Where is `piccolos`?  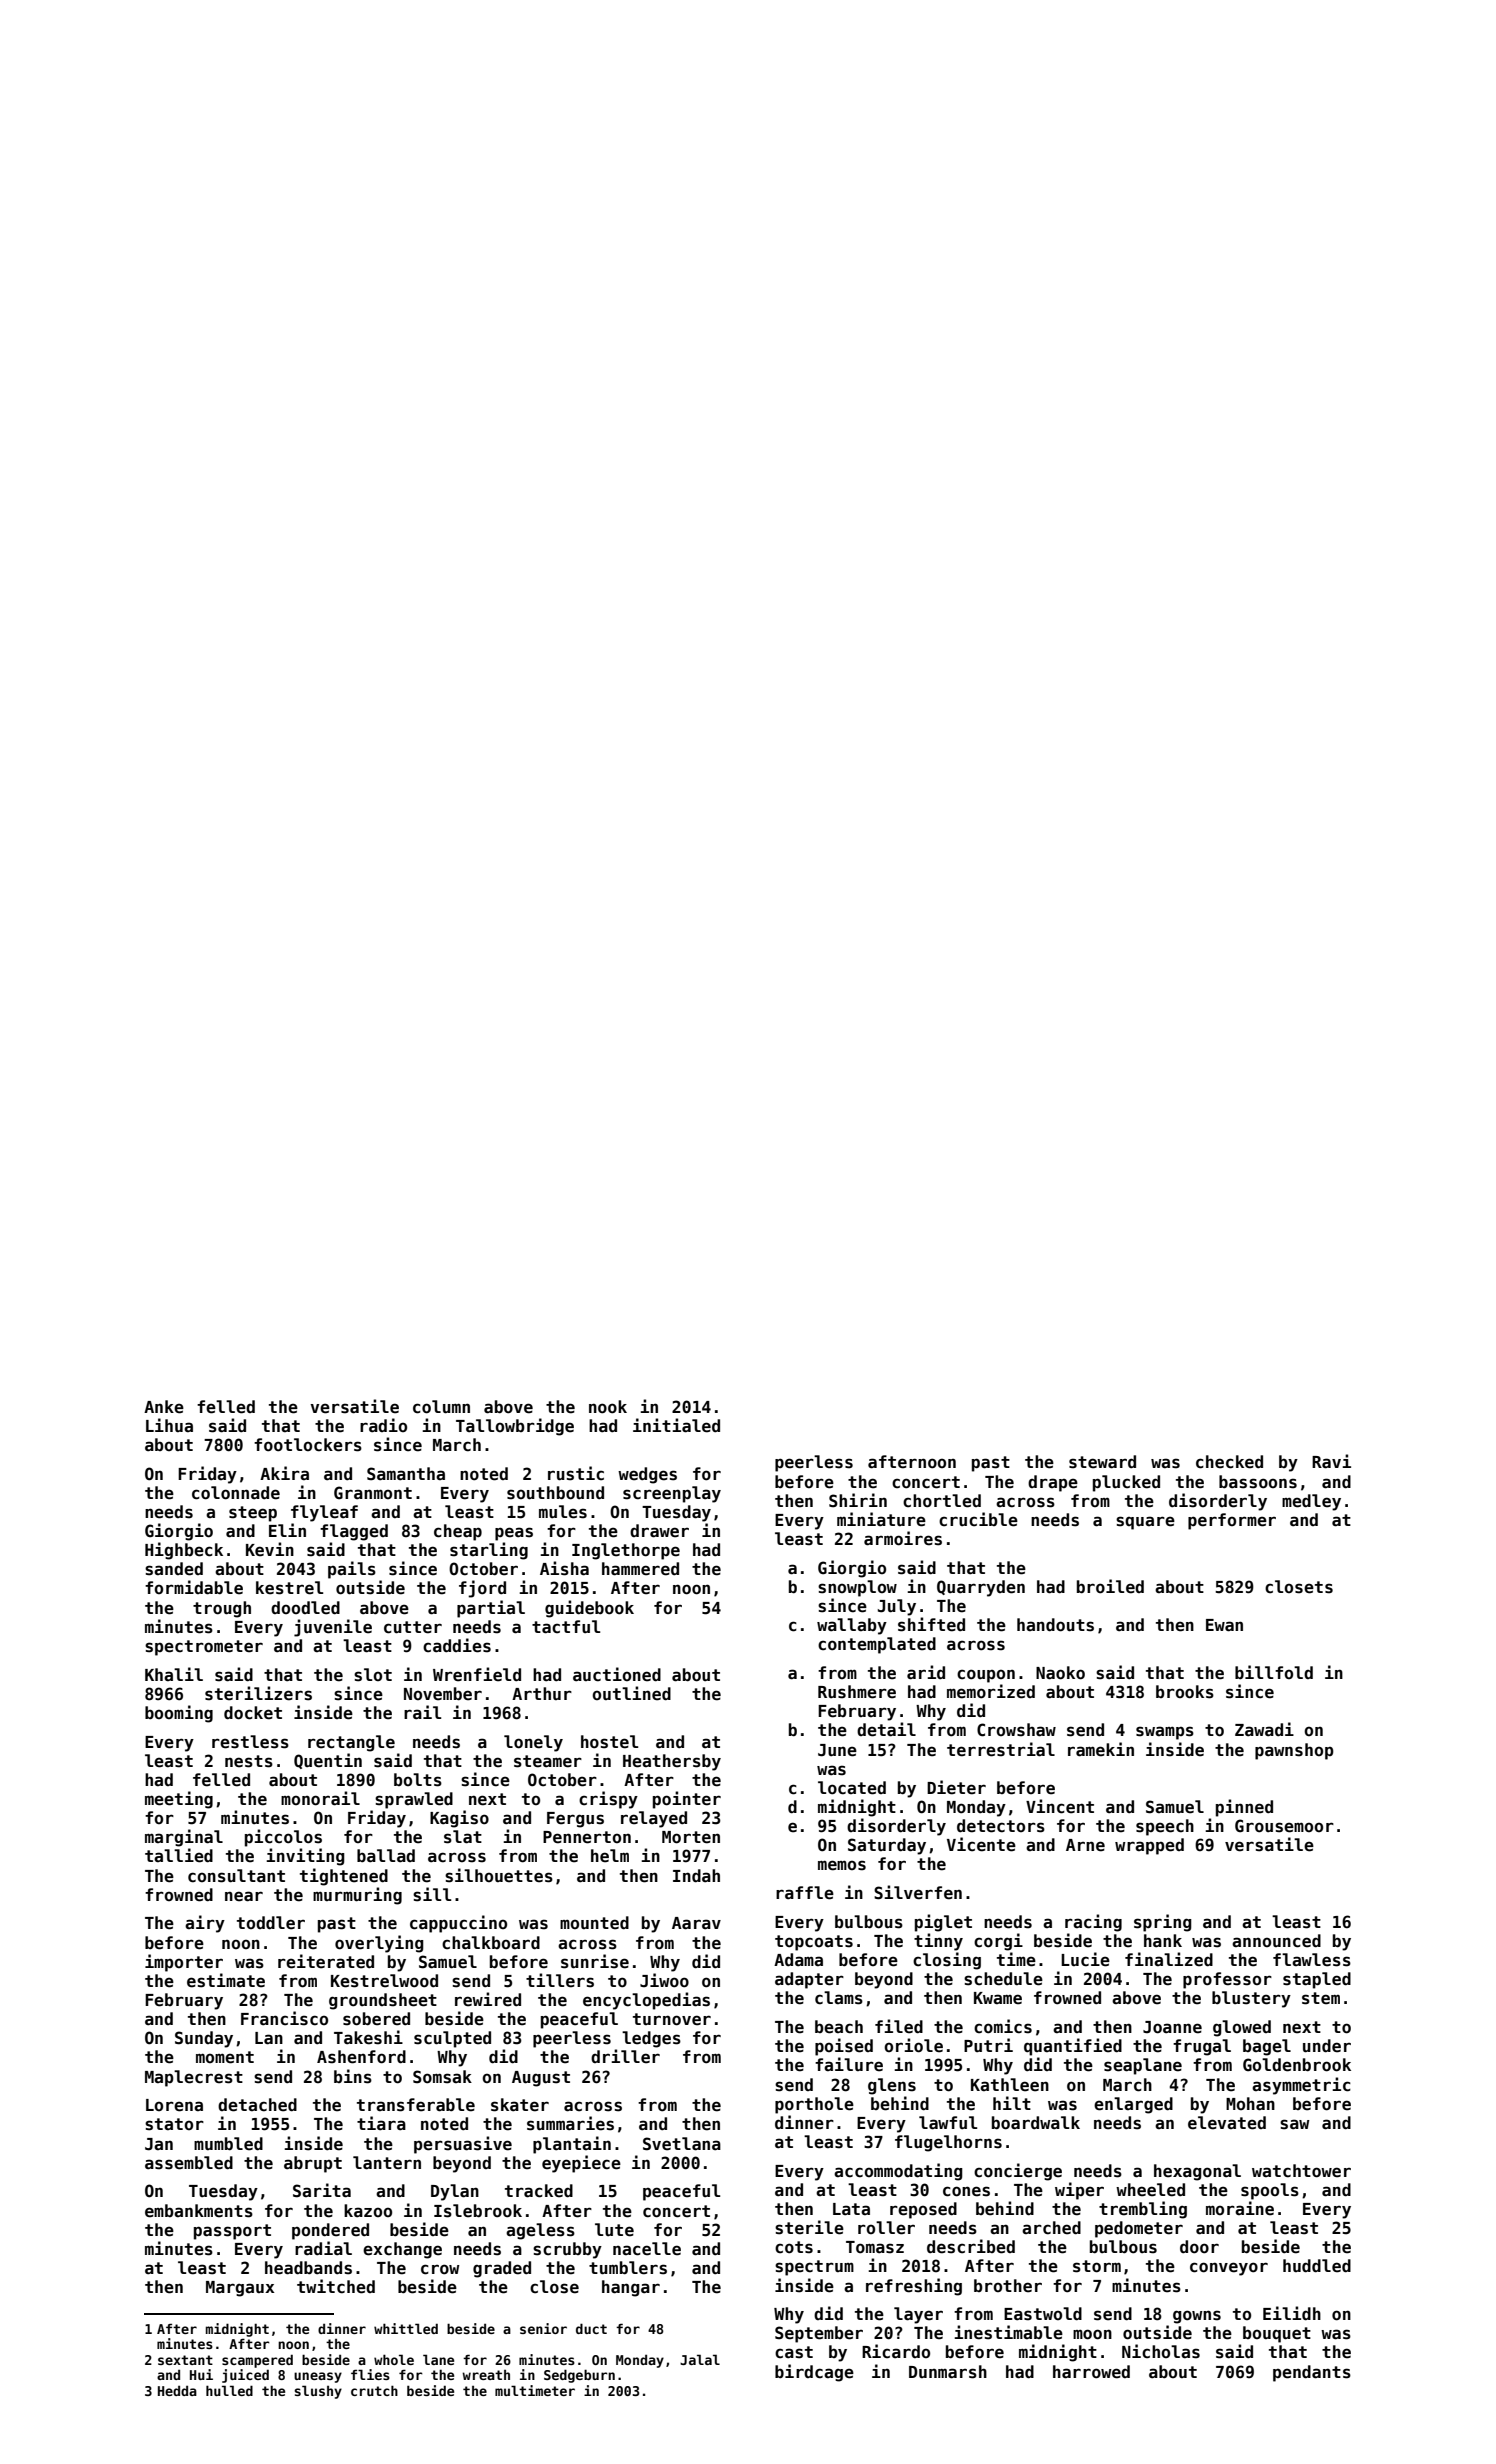
piccolos is located at coordinates (283, 1838).
